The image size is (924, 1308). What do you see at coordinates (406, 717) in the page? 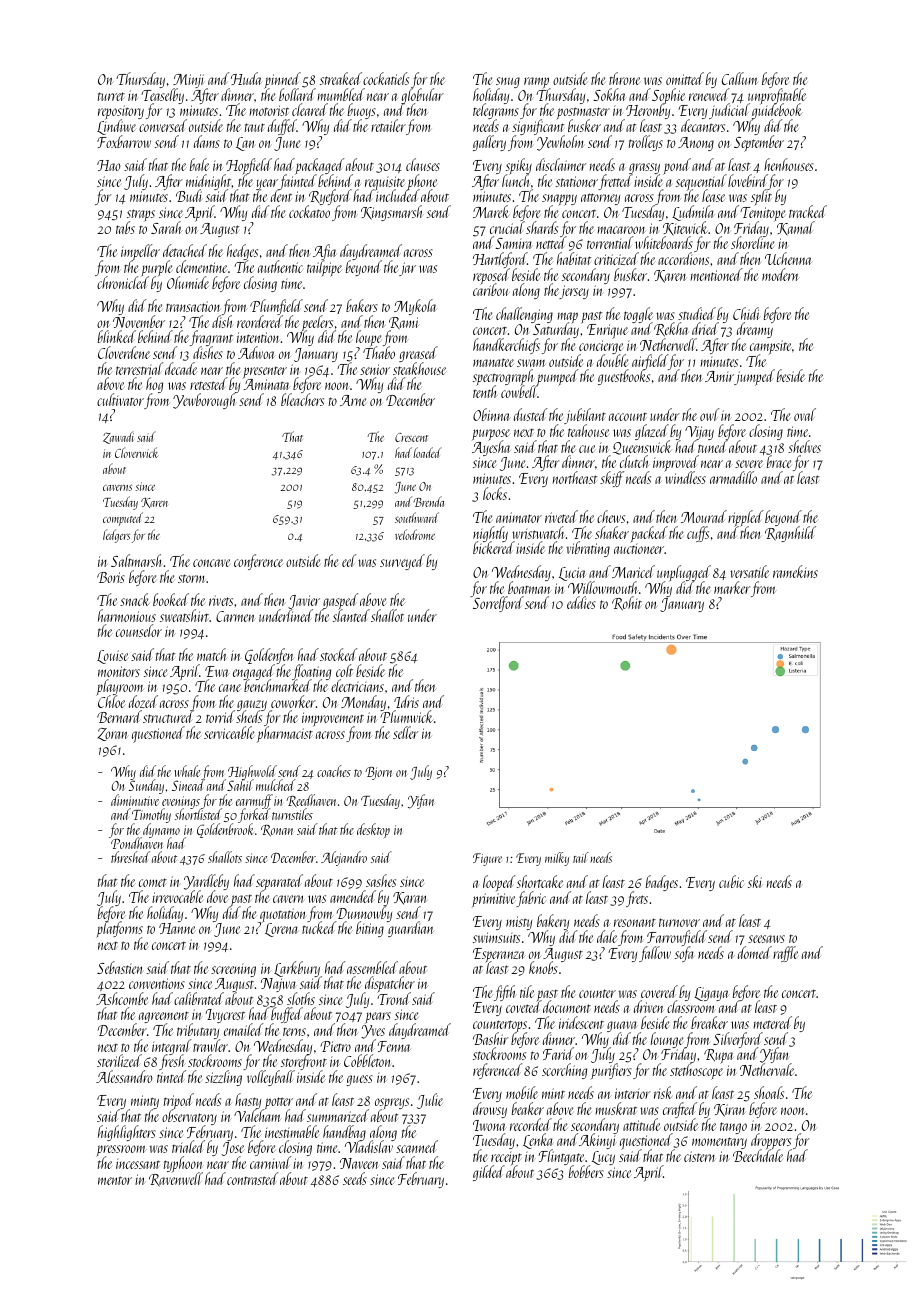
I see `Plumwick` at bounding box center [406, 717].
